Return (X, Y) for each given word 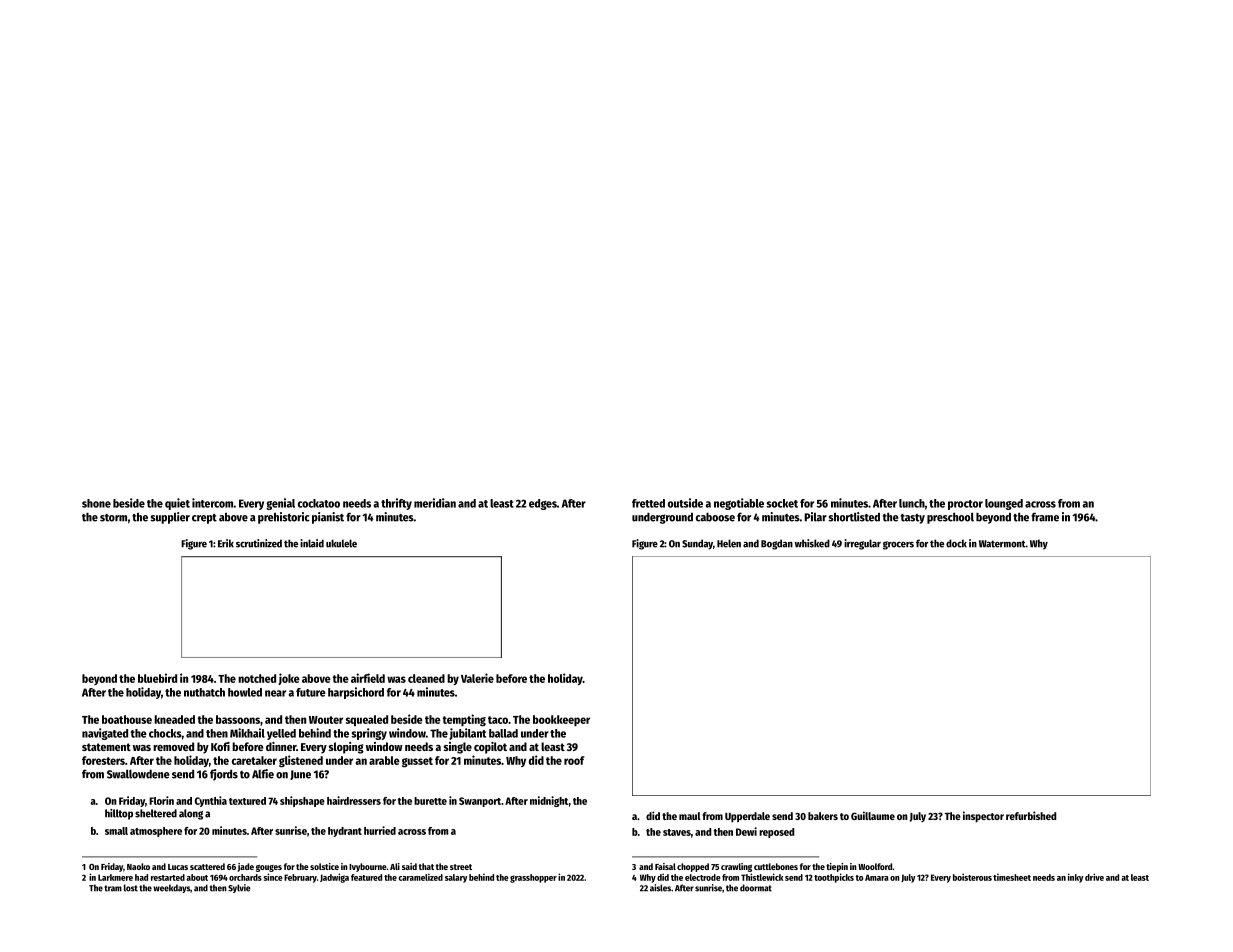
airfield (368, 678)
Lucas (178, 867)
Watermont (1002, 544)
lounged (1004, 504)
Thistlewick (762, 877)
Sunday (697, 544)
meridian (435, 503)
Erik (226, 543)
